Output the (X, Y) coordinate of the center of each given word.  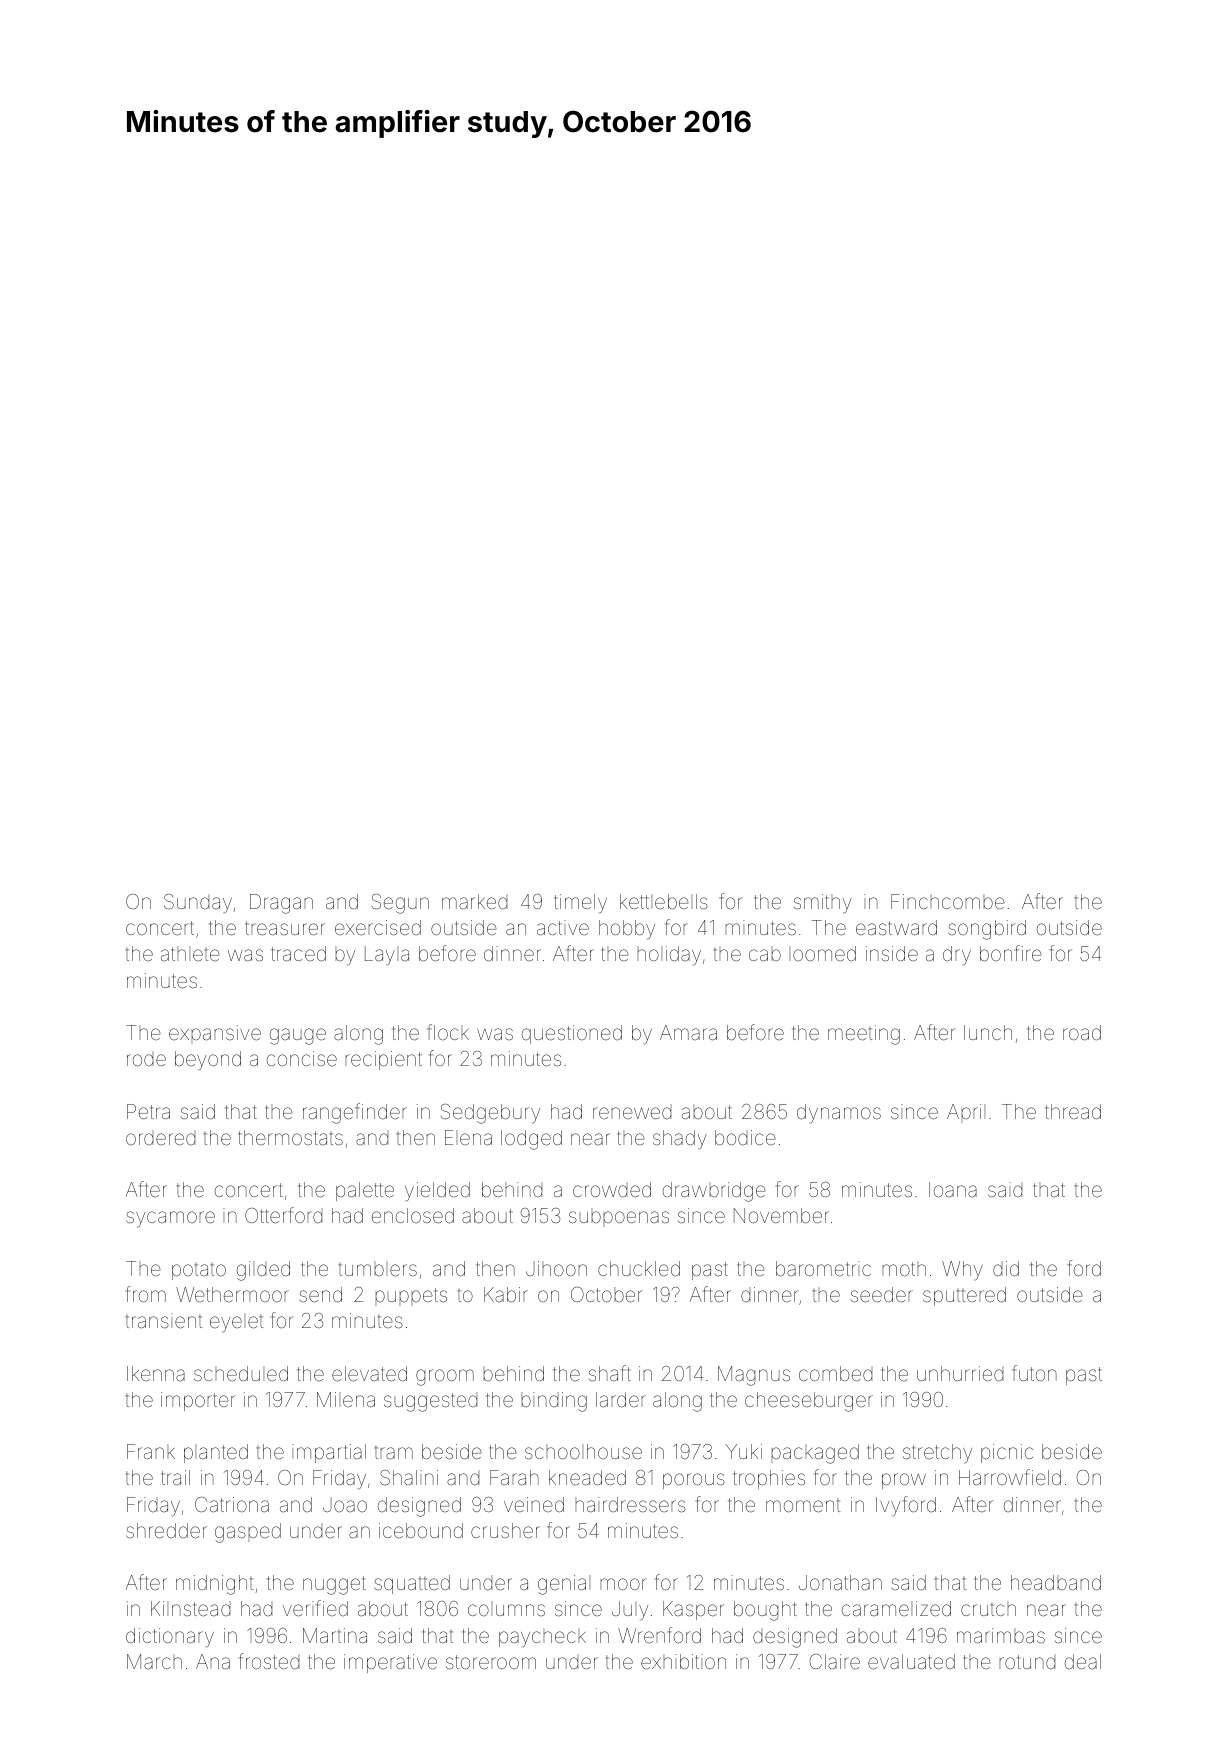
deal (1083, 1661)
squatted (412, 1584)
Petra (148, 1111)
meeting (864, 1035)
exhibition (683, 1661)
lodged (531, 1140)
